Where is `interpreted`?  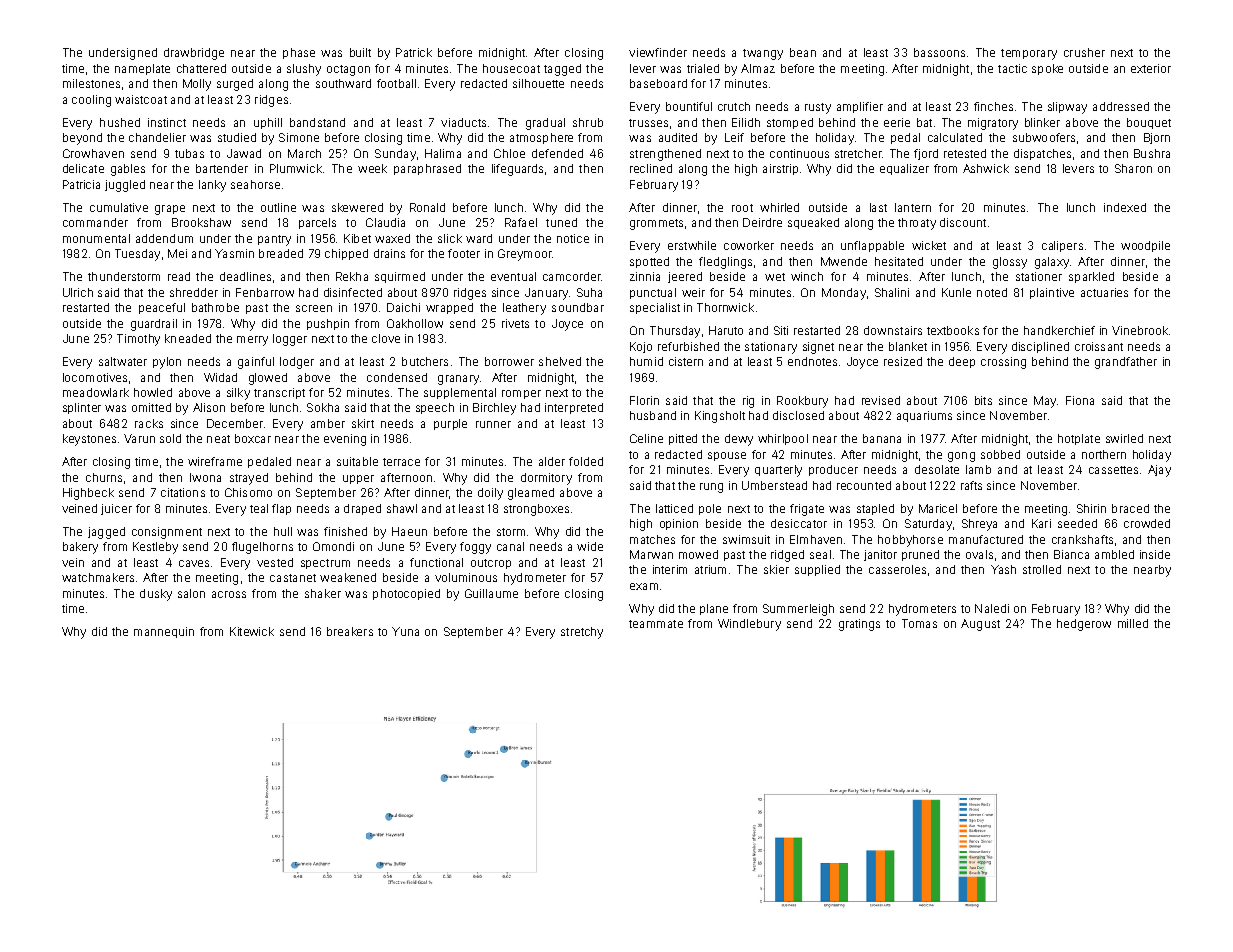
interpreted is located at coordinates (574, 408).
